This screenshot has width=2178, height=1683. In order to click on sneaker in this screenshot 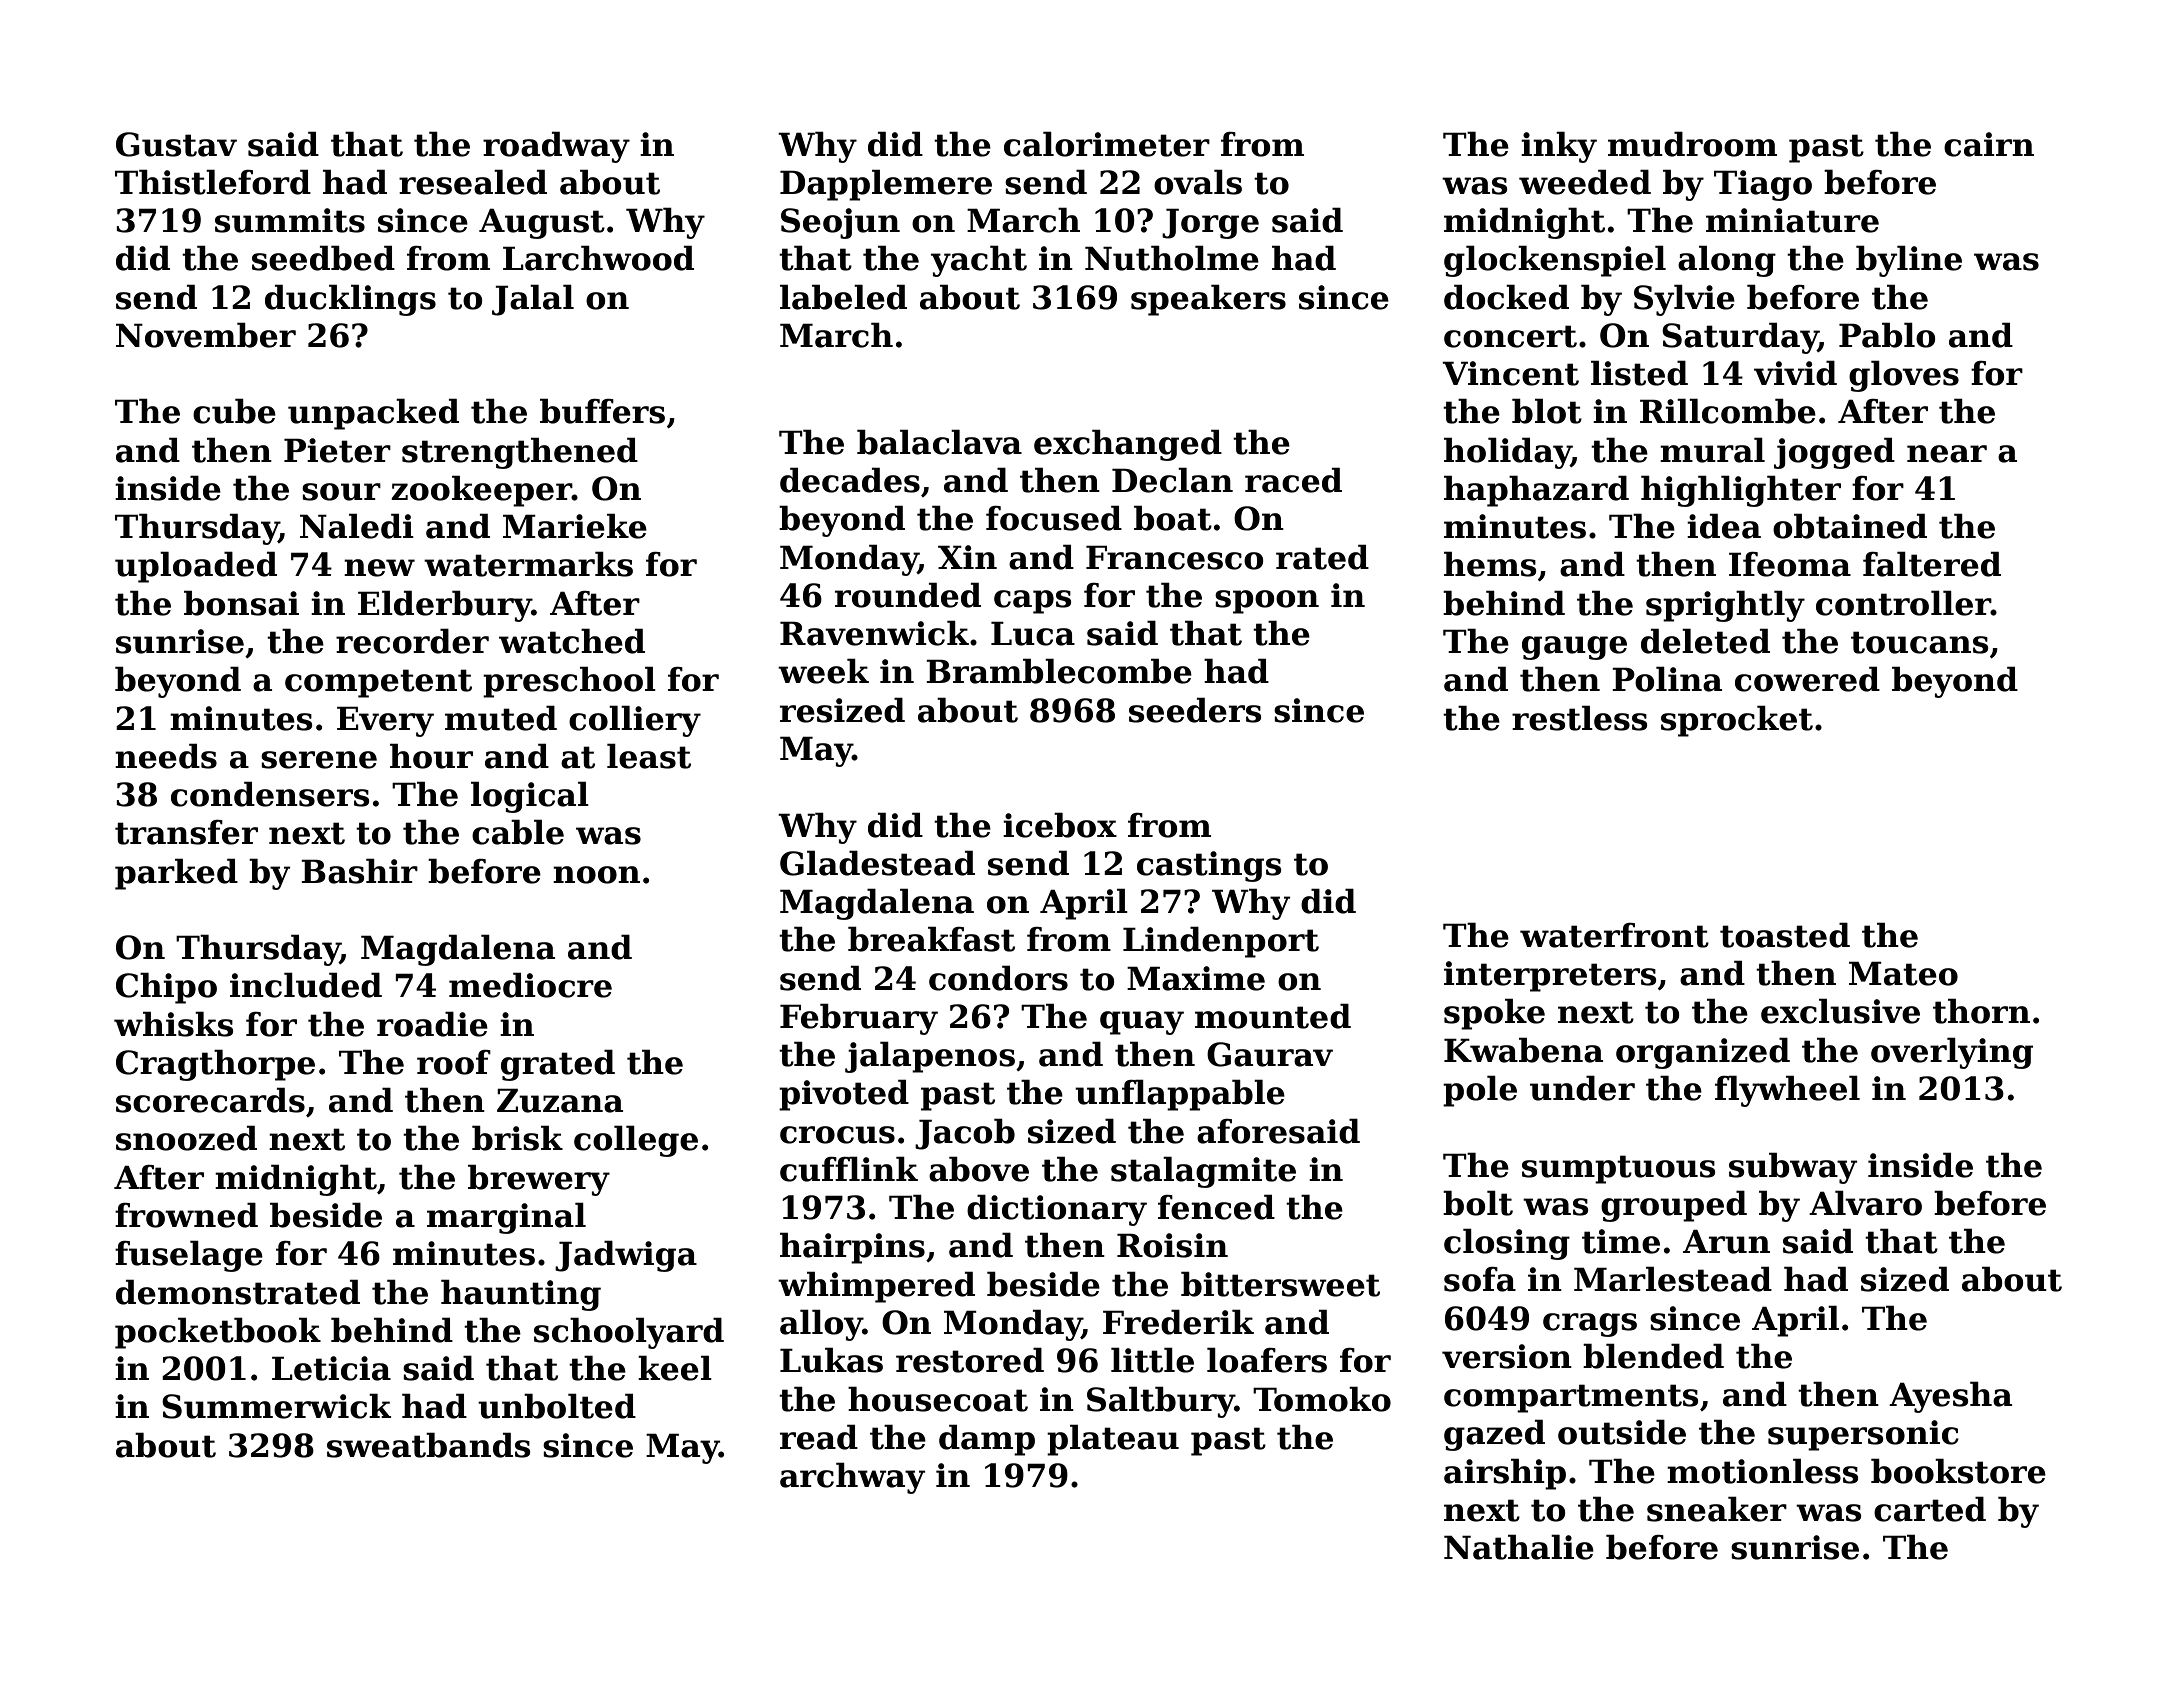, I will do `click(1717, 1509)`.
